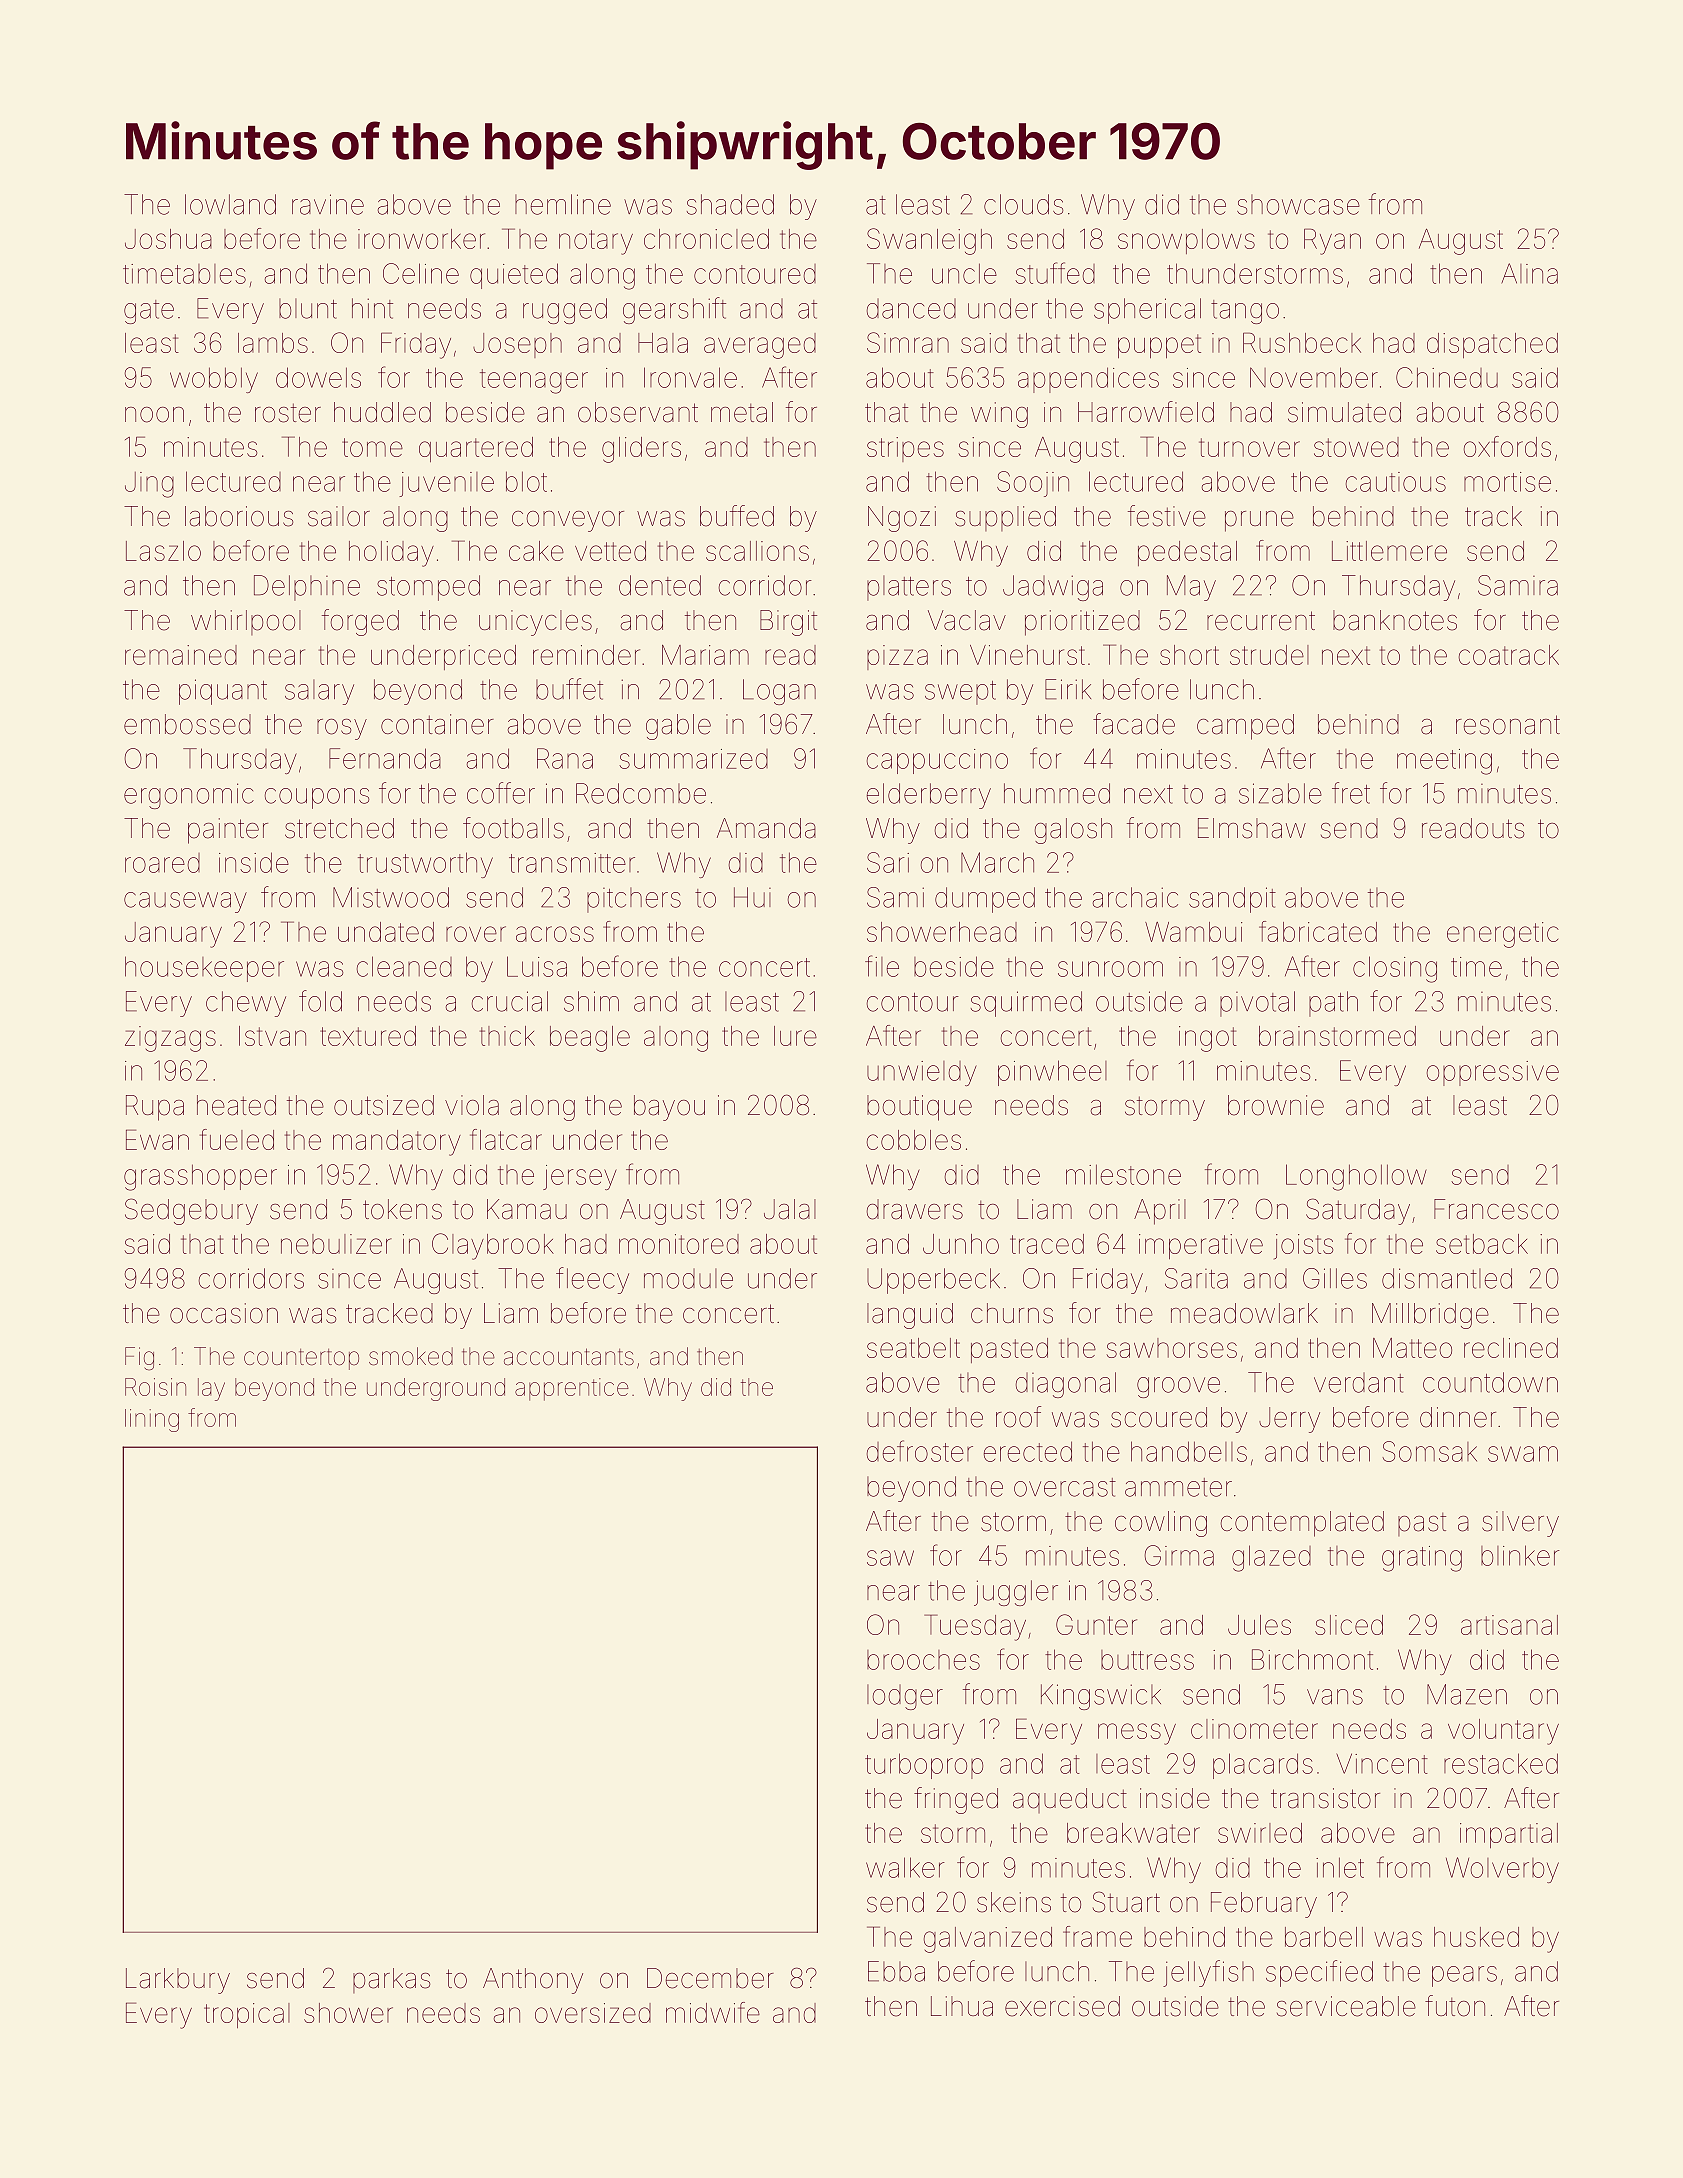 This page has height=2178, width=1683. I want to click on tokens, so click(402, 1209).
